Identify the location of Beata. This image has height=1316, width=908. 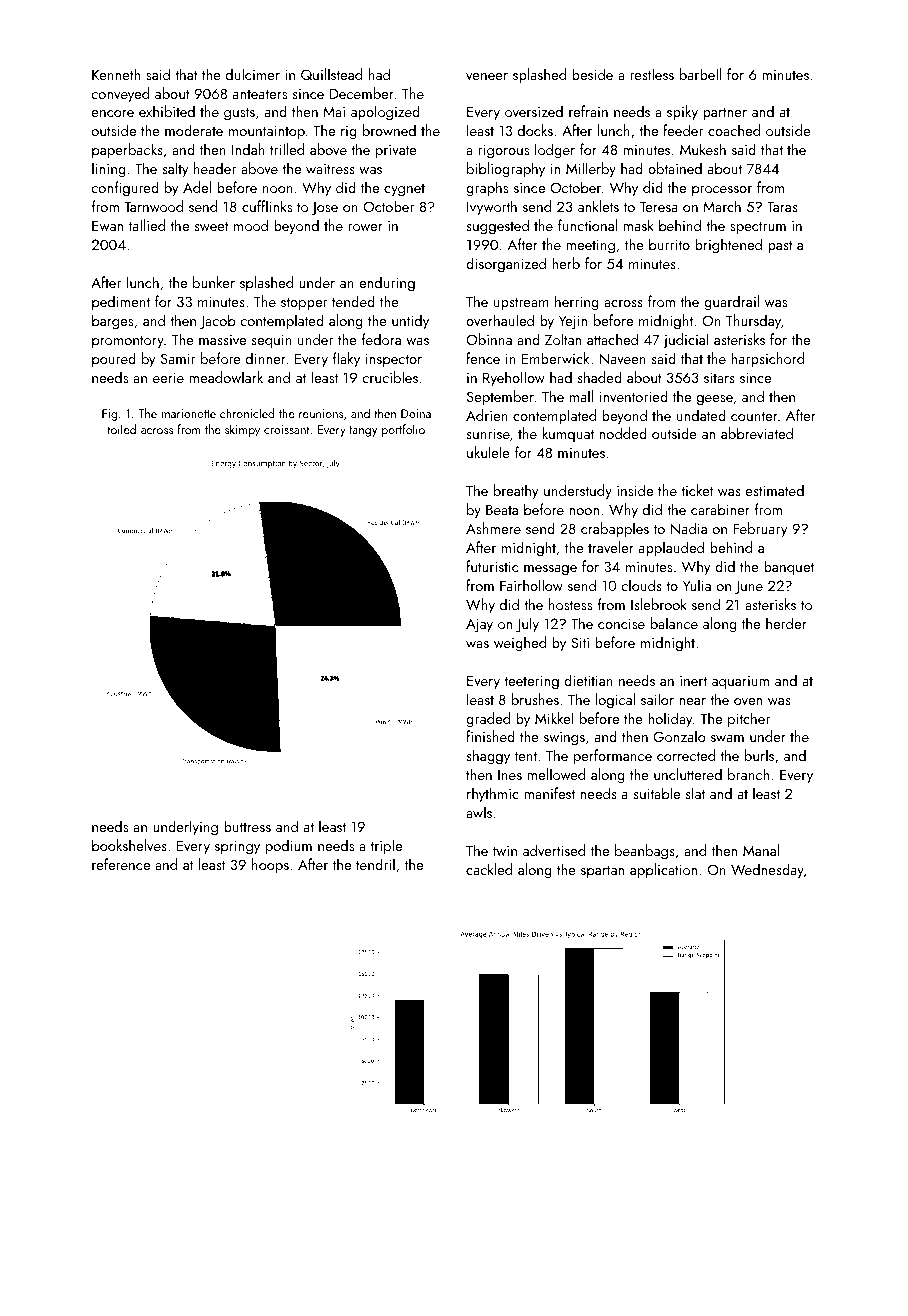
(502, 509).
